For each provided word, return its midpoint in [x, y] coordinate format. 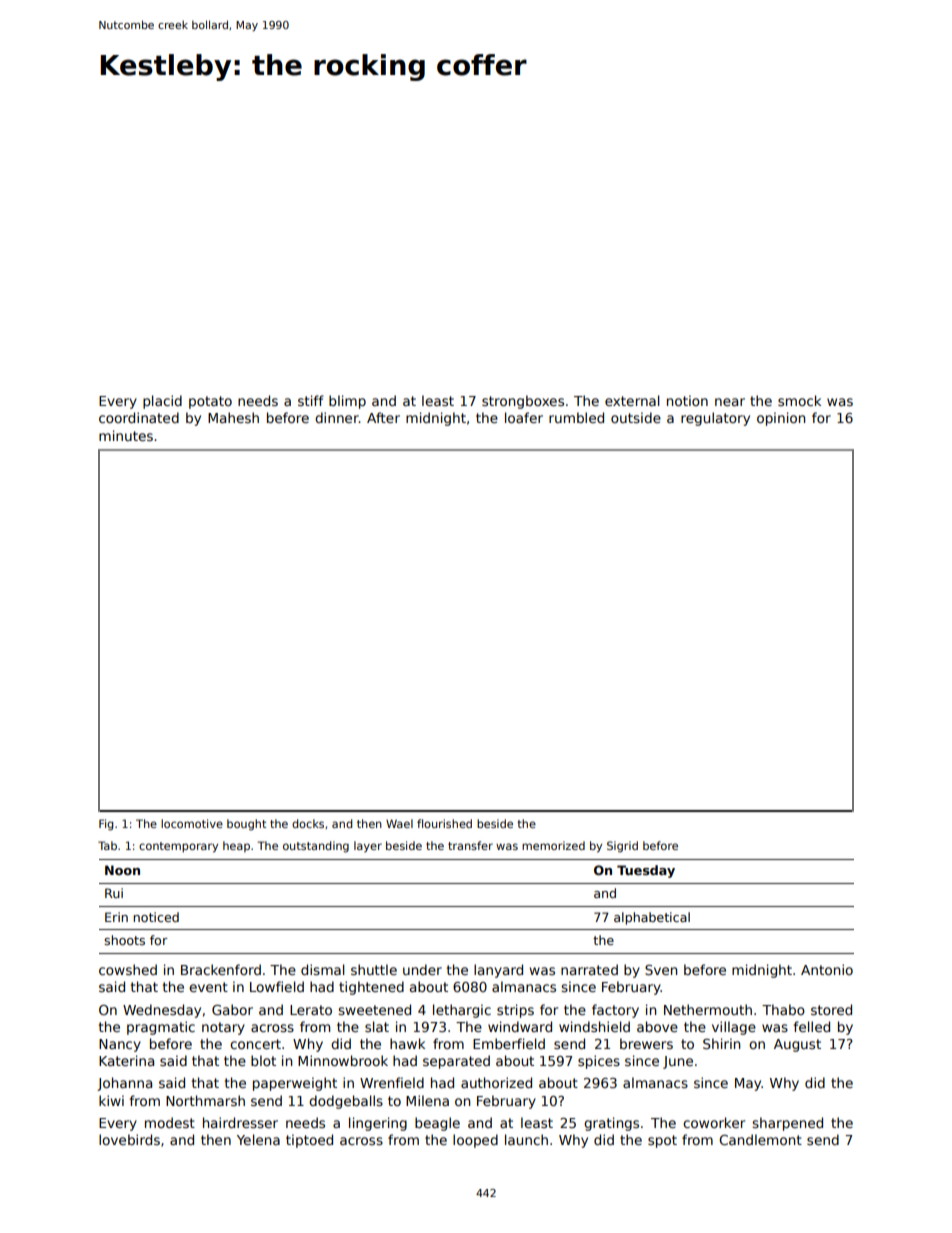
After [383, 417]
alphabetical [652, 918]
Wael [399, 823]
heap [236, 846]
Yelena [258, 1139]
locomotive [192, 823]
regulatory [715, 419]
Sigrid [622, 847]
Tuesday [646, 871]
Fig [106, 825]
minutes [126, 435]
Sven [661, 970]
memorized [553, 845]
